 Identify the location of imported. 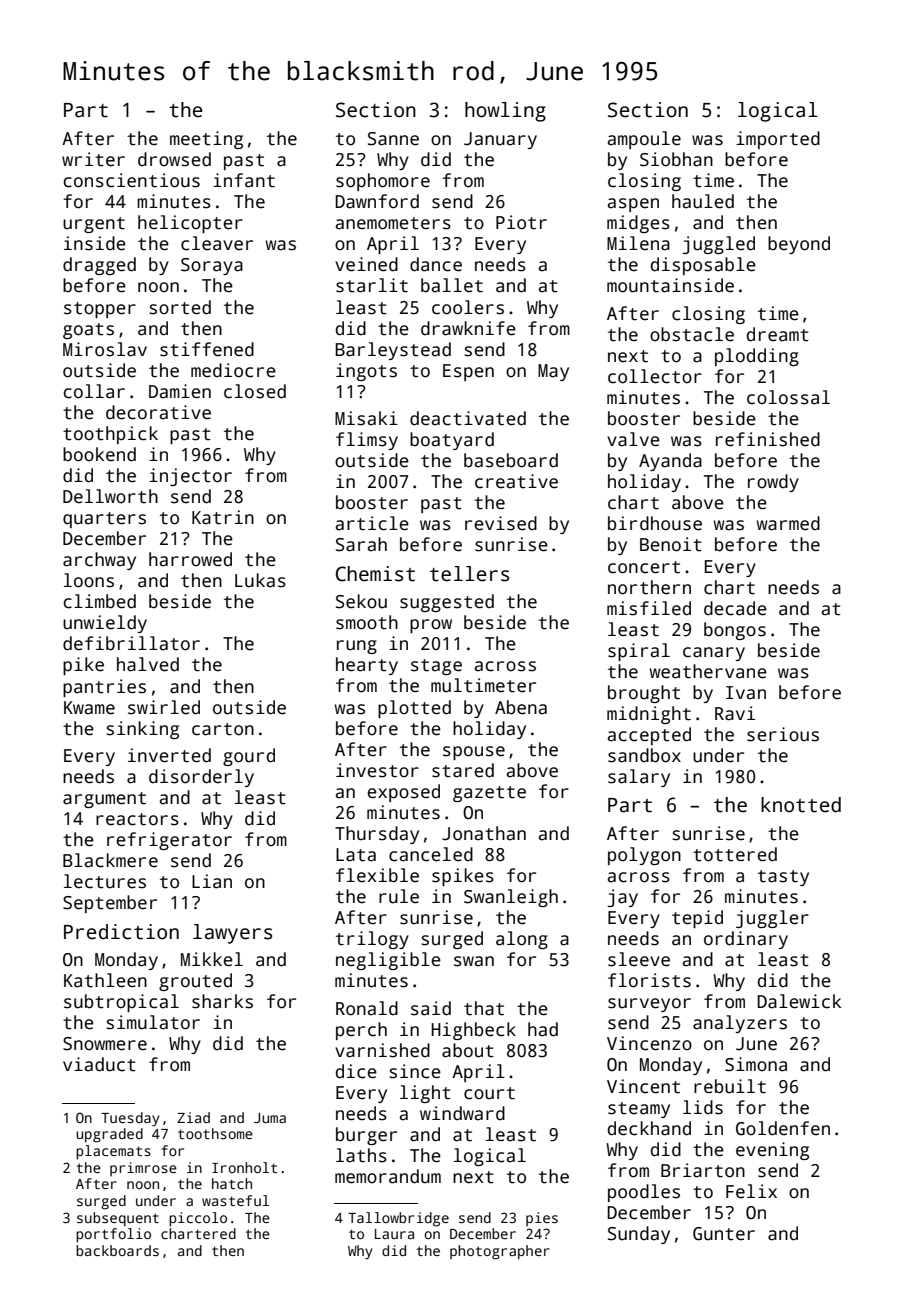
(778, 140).
